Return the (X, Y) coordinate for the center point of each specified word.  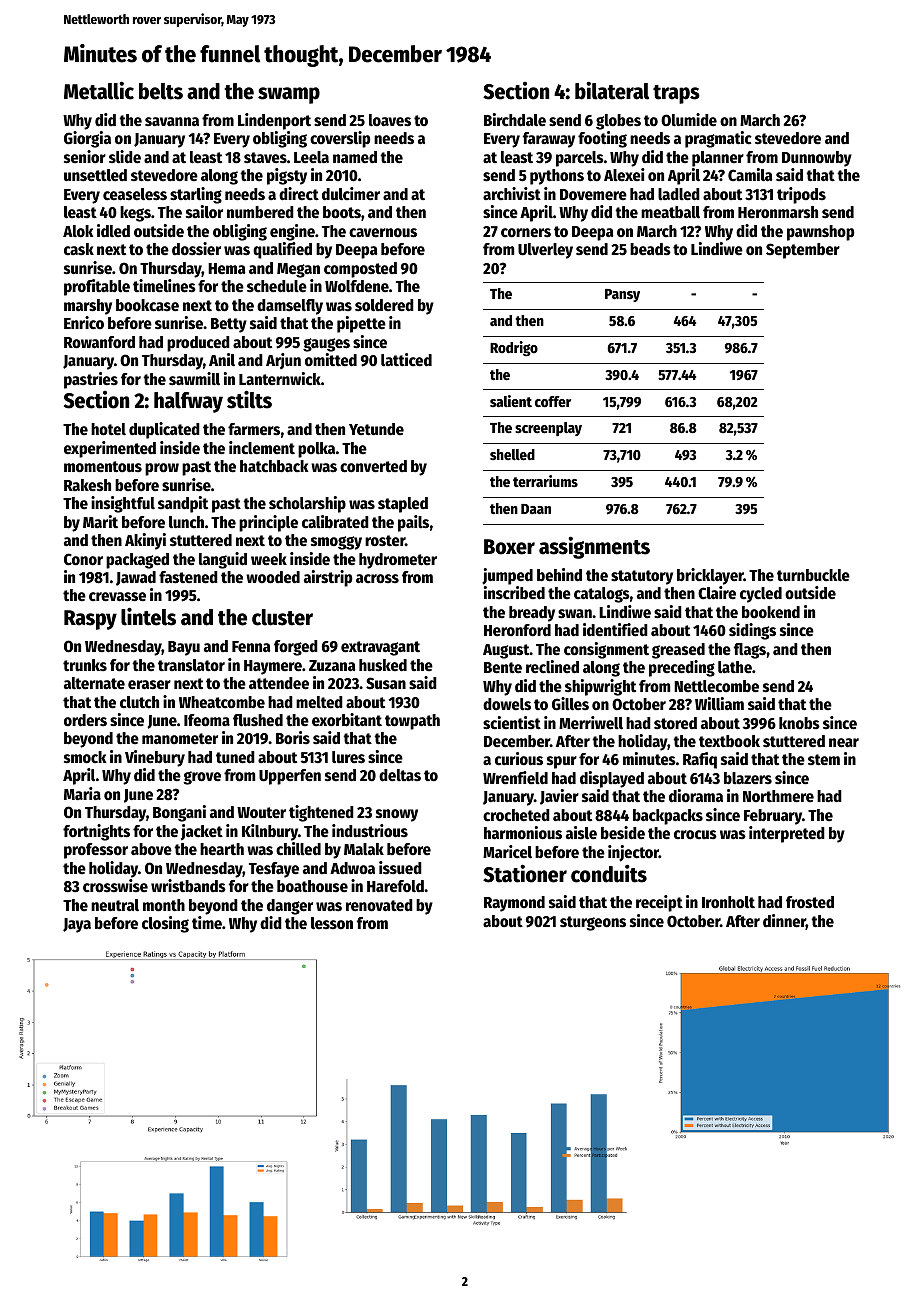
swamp (289, 95)
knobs (799, 723)
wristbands (188, 886)
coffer (553, 401)
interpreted (787, 834)
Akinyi (145, 541)
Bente (503, 668)
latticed (406, 360)
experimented (110, 449)
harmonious (523, 833)
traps (676, 94)
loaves (390, 120)
